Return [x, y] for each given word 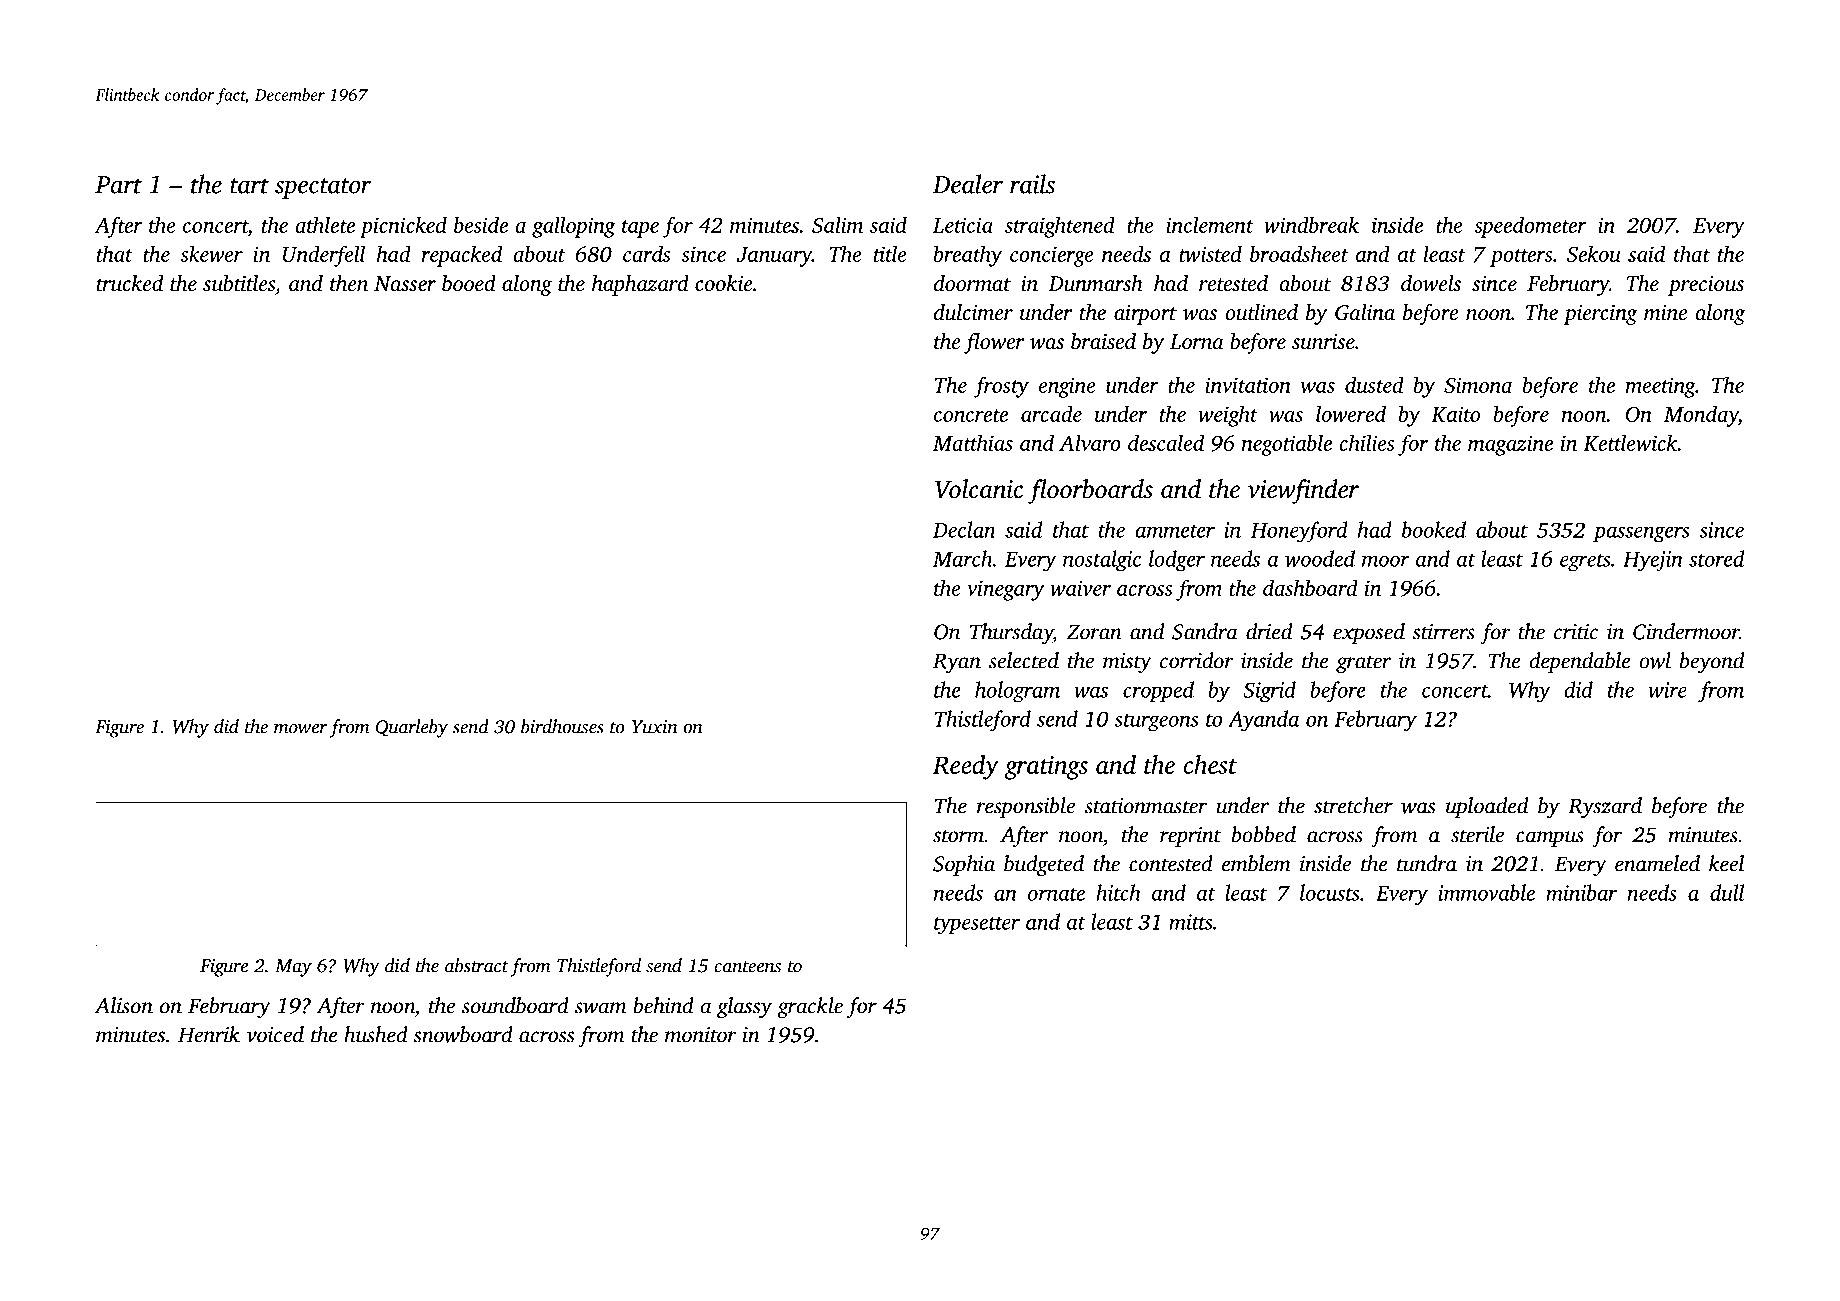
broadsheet [1299, 253]
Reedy [966, 767]
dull [1727, 892]
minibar [1581, 892]
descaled [1166, 442]
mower [300, 729]
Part [118, 185]
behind [663, 1005]
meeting [1660, 387]
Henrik [209, 1034]
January [774, 257]
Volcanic [979, 489]
